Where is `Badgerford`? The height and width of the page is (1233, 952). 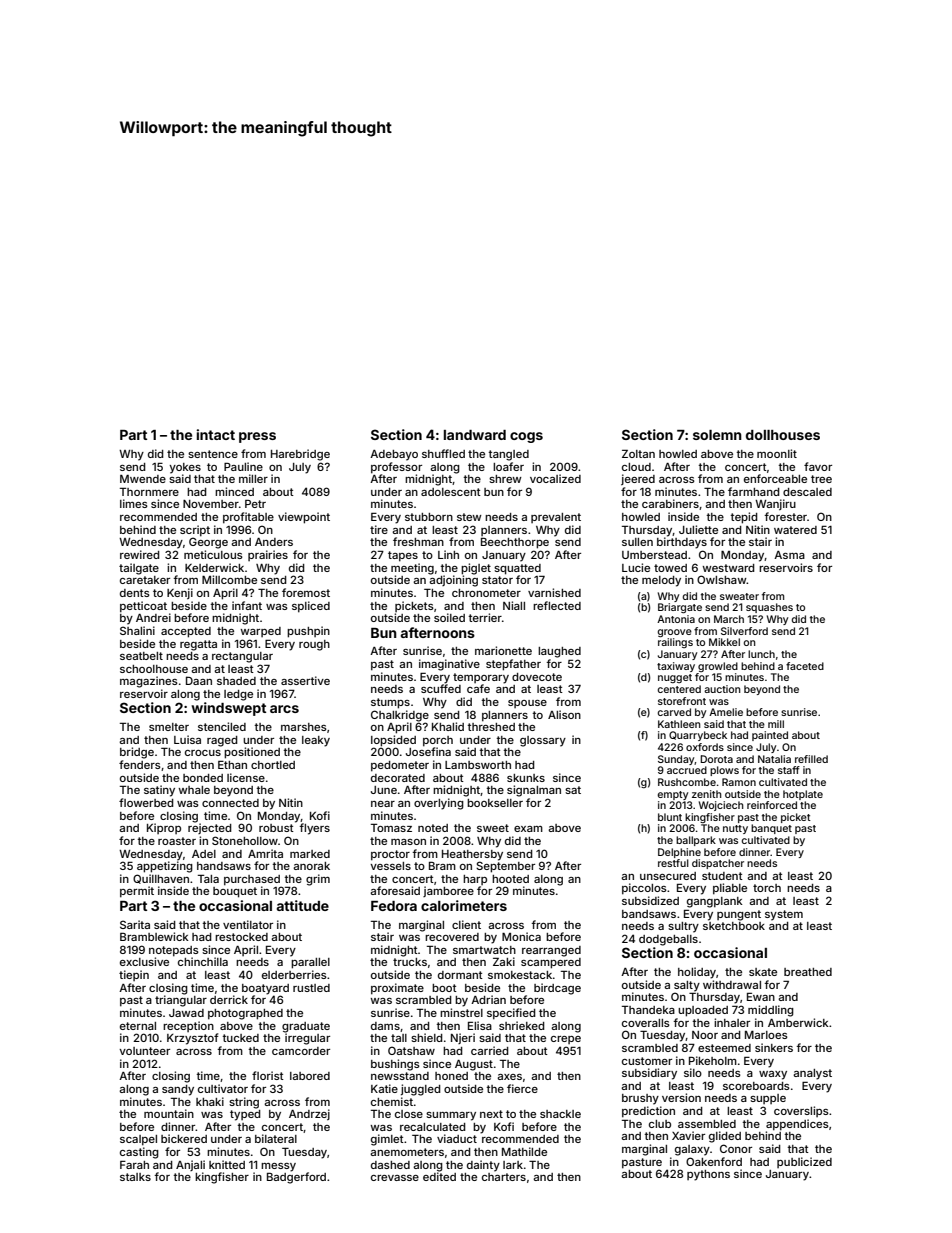
Badgerford is located at coordinates (296, 1178).
